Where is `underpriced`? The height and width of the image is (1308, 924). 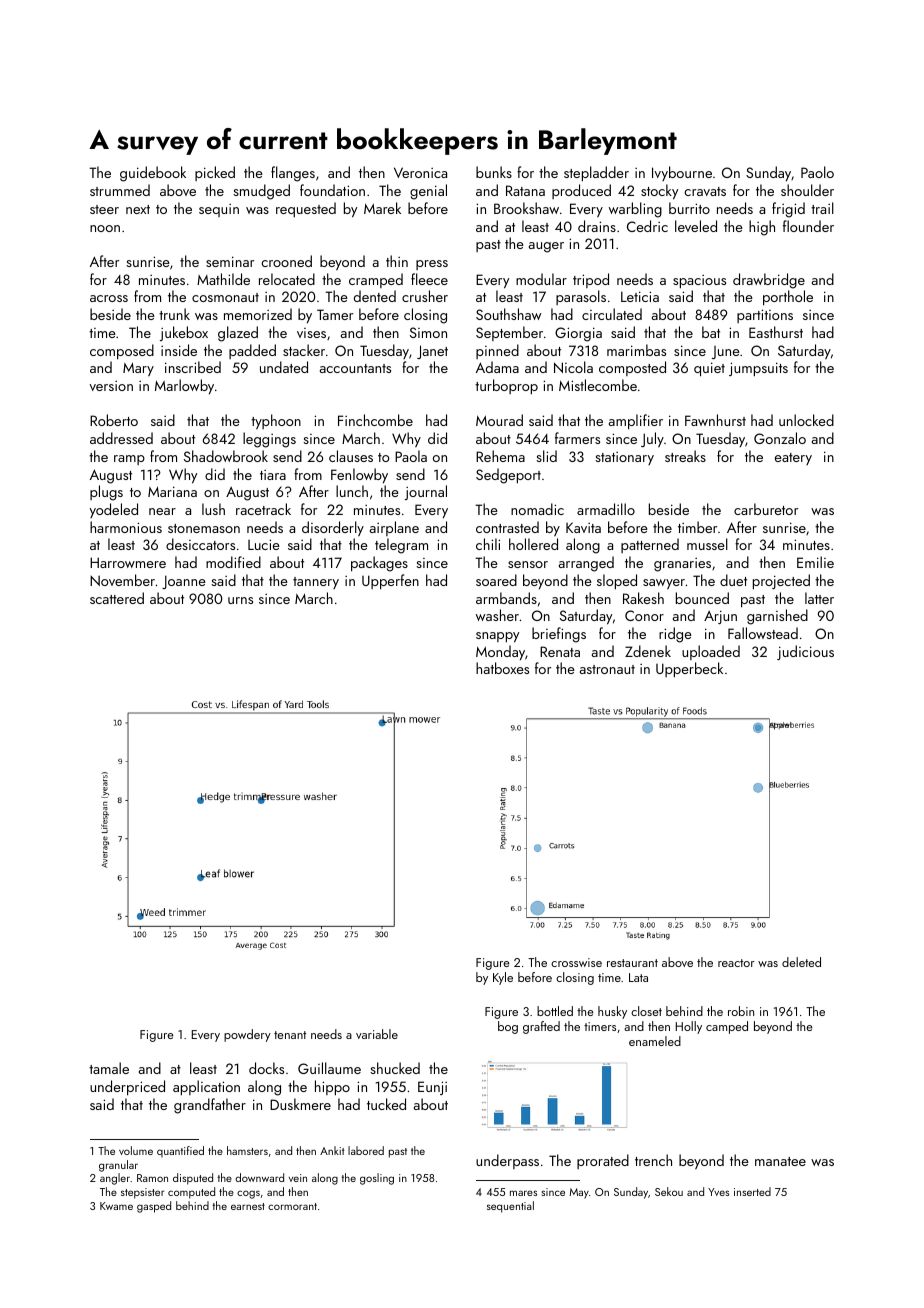
underpriced is located at coordinates (127, 1087).
